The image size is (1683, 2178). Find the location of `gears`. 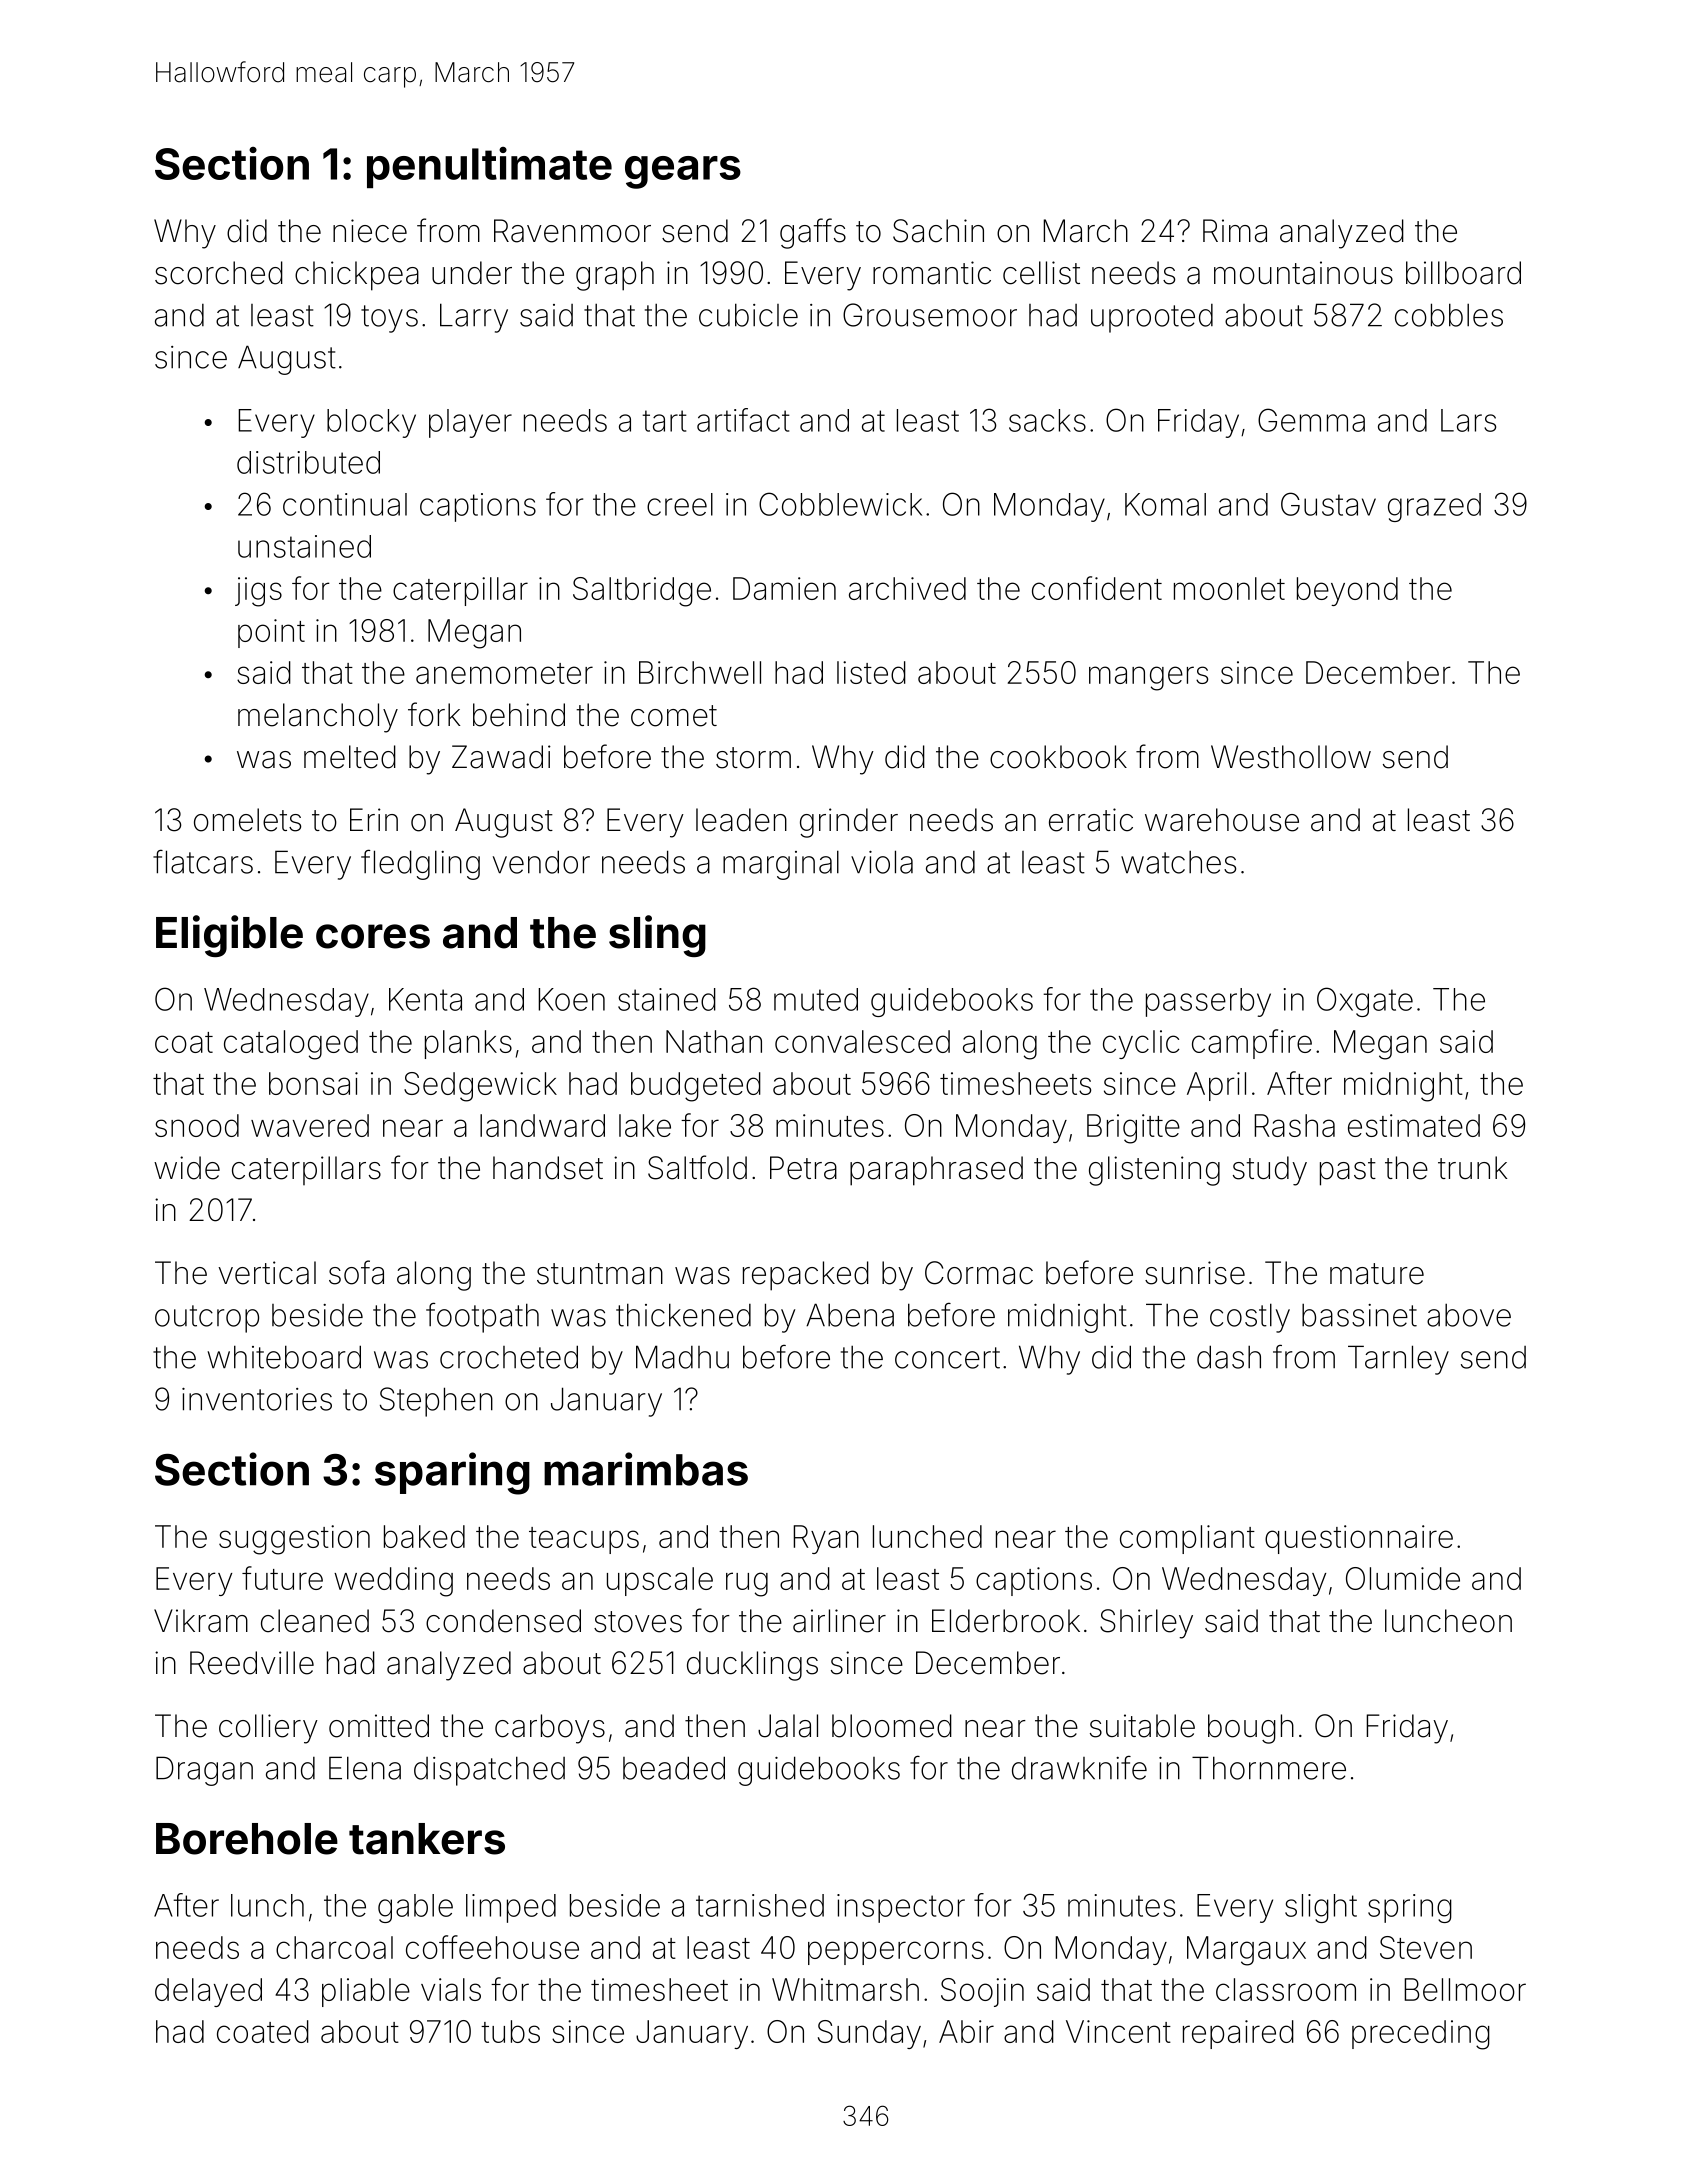

gears is located at coordinates (683, 172).
